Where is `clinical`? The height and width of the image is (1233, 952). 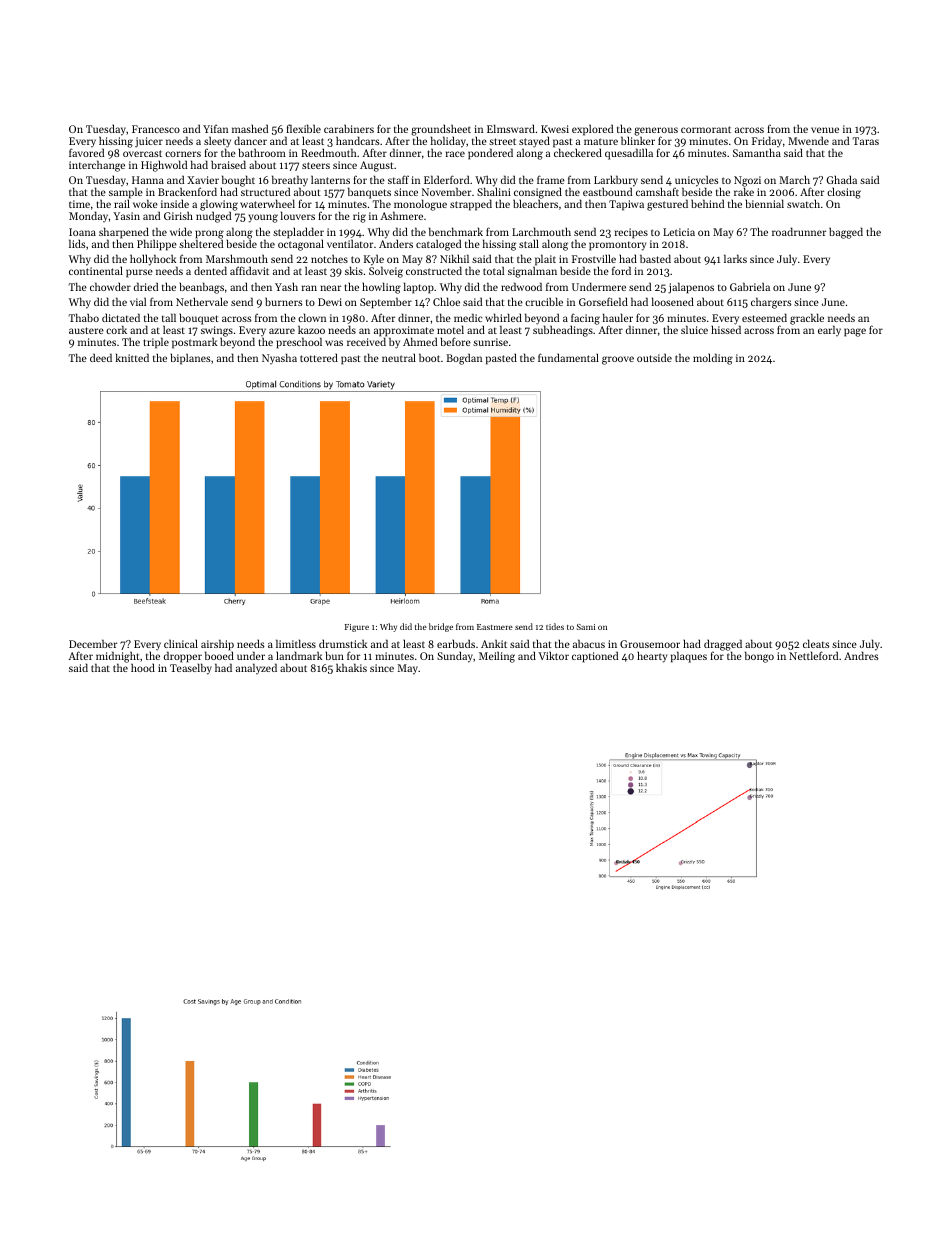
clinical is located at coordinates (181, 643).
